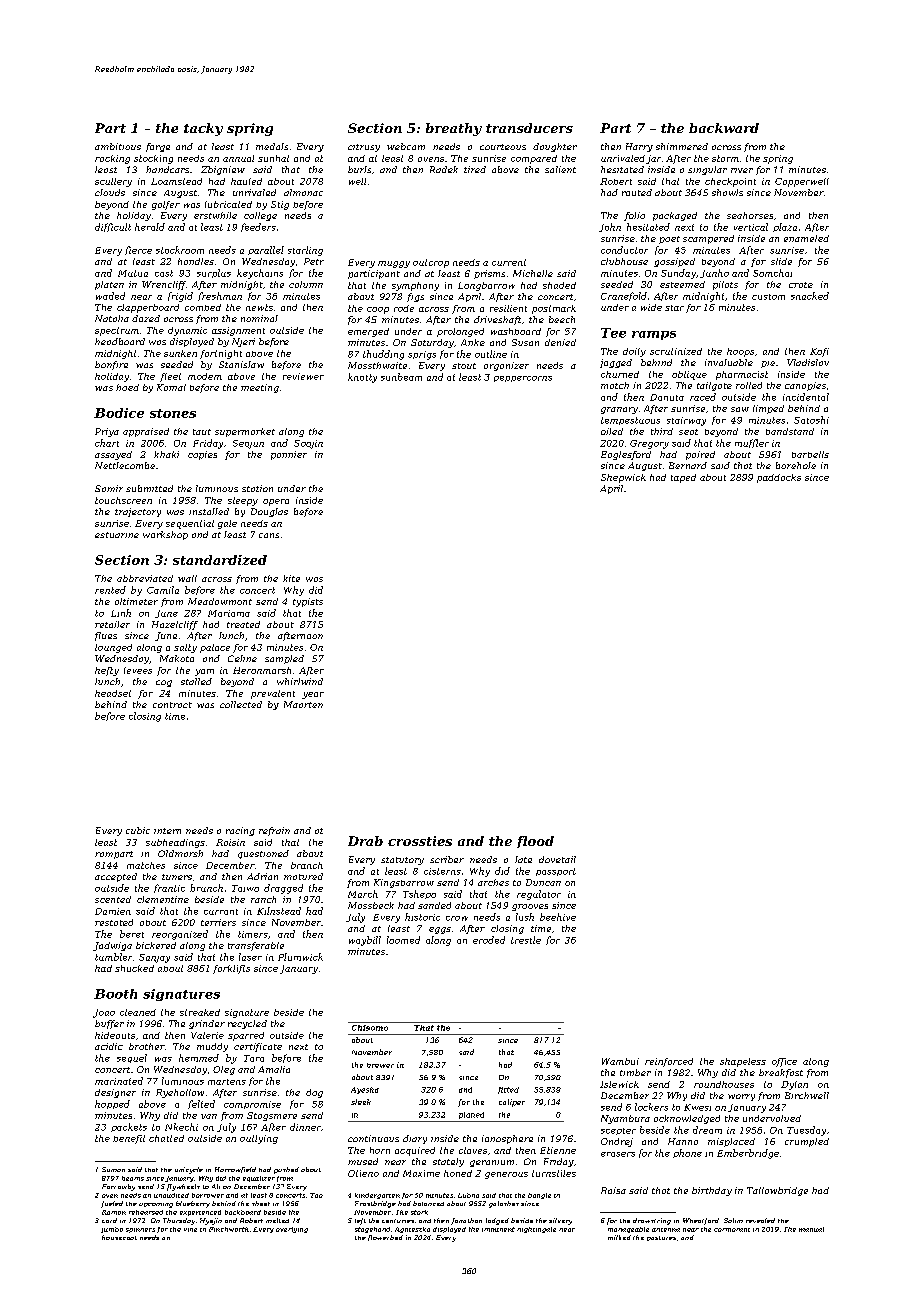  Describe the element at coordinates (556, 872) in the screenshot. I see `passport` at that location.
